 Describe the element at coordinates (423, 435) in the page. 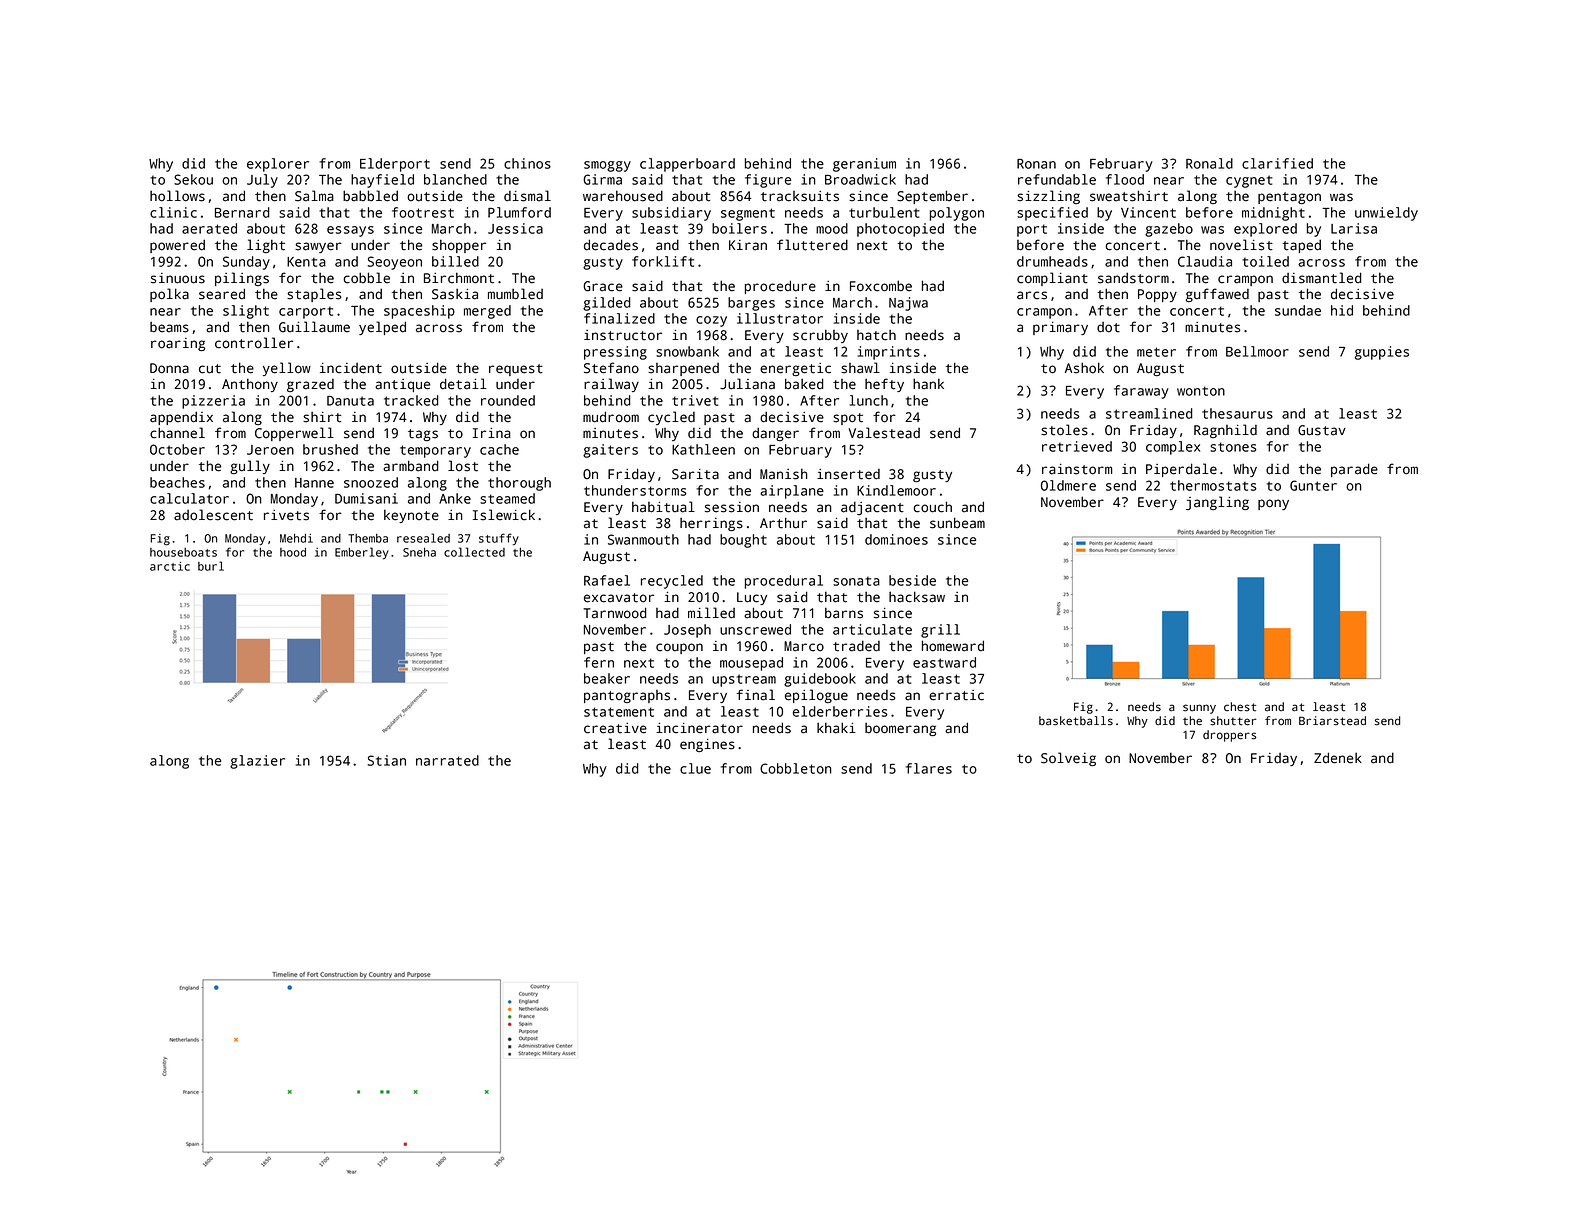

I see `tags` at that location.
